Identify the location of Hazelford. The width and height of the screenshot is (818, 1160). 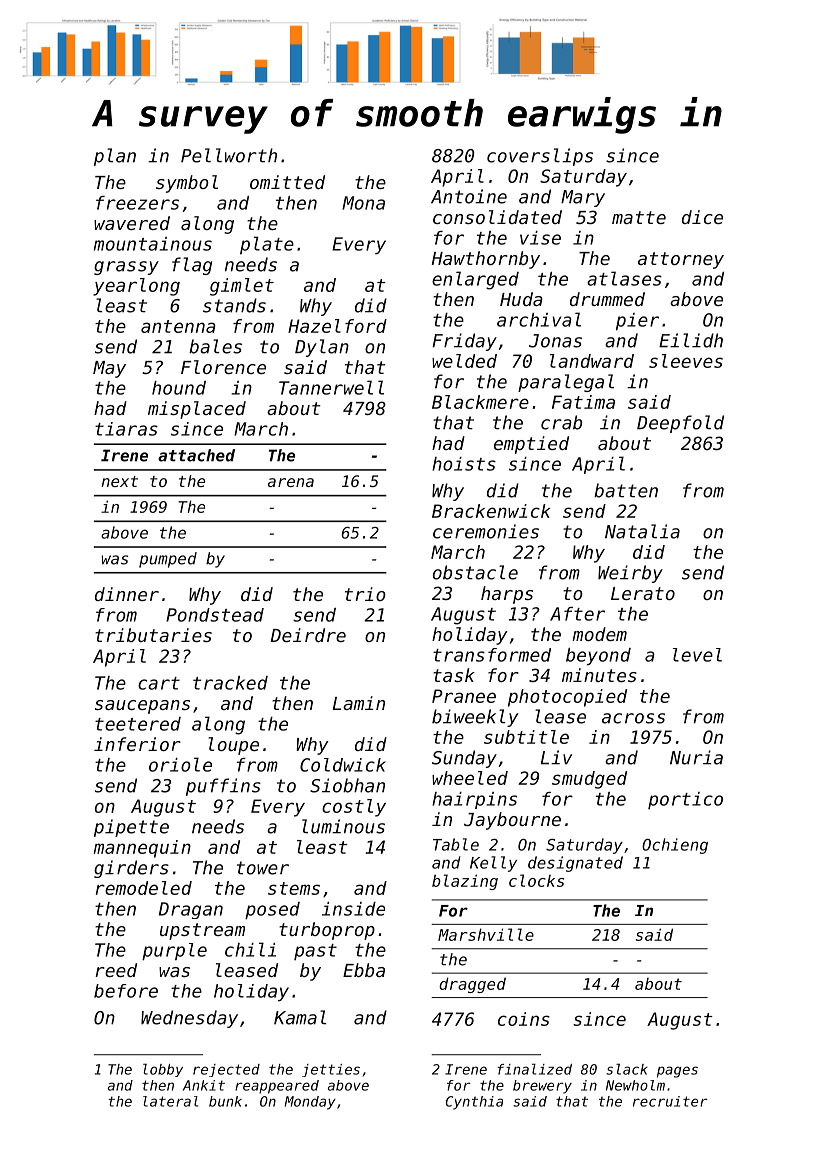
(337, 326).
